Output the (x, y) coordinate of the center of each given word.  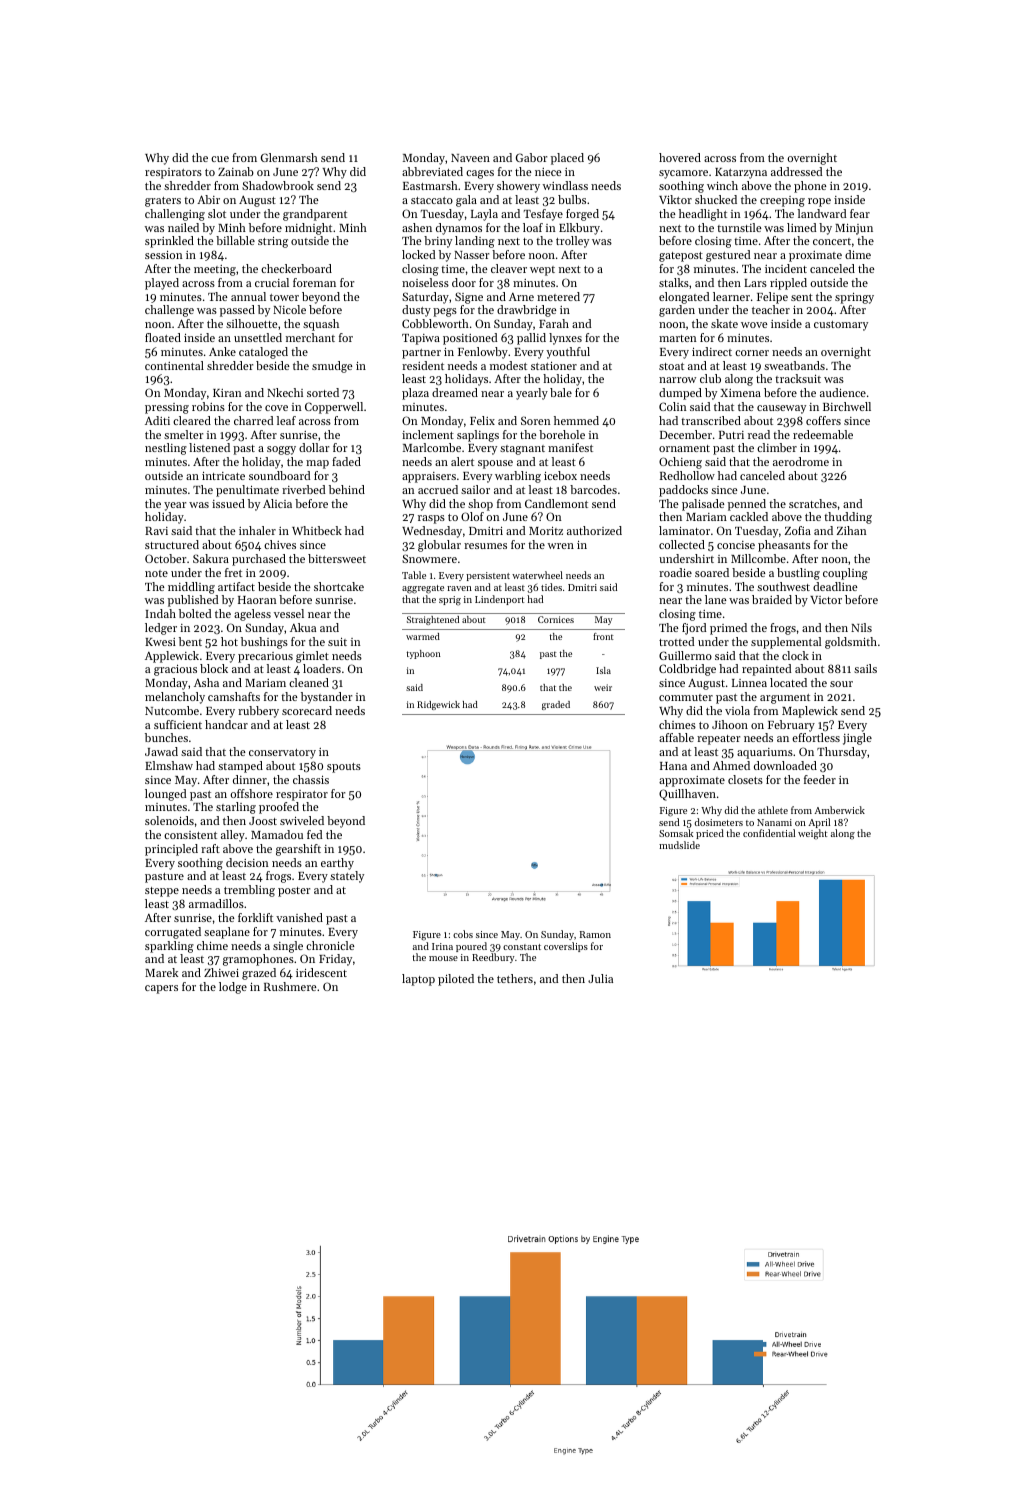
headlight (703, 215)
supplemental (786, 643)
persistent (488, 576)
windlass (565, 185)
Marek (161, 972)
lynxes (565, 339)
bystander (326, 698)
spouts (344, 768)
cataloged (263, 353)
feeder (820, 779)
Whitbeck (317, 530)
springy (854, 298)
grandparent (315, 215)
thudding (848, 518)
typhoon (424, 654)
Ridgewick (438, 705)
